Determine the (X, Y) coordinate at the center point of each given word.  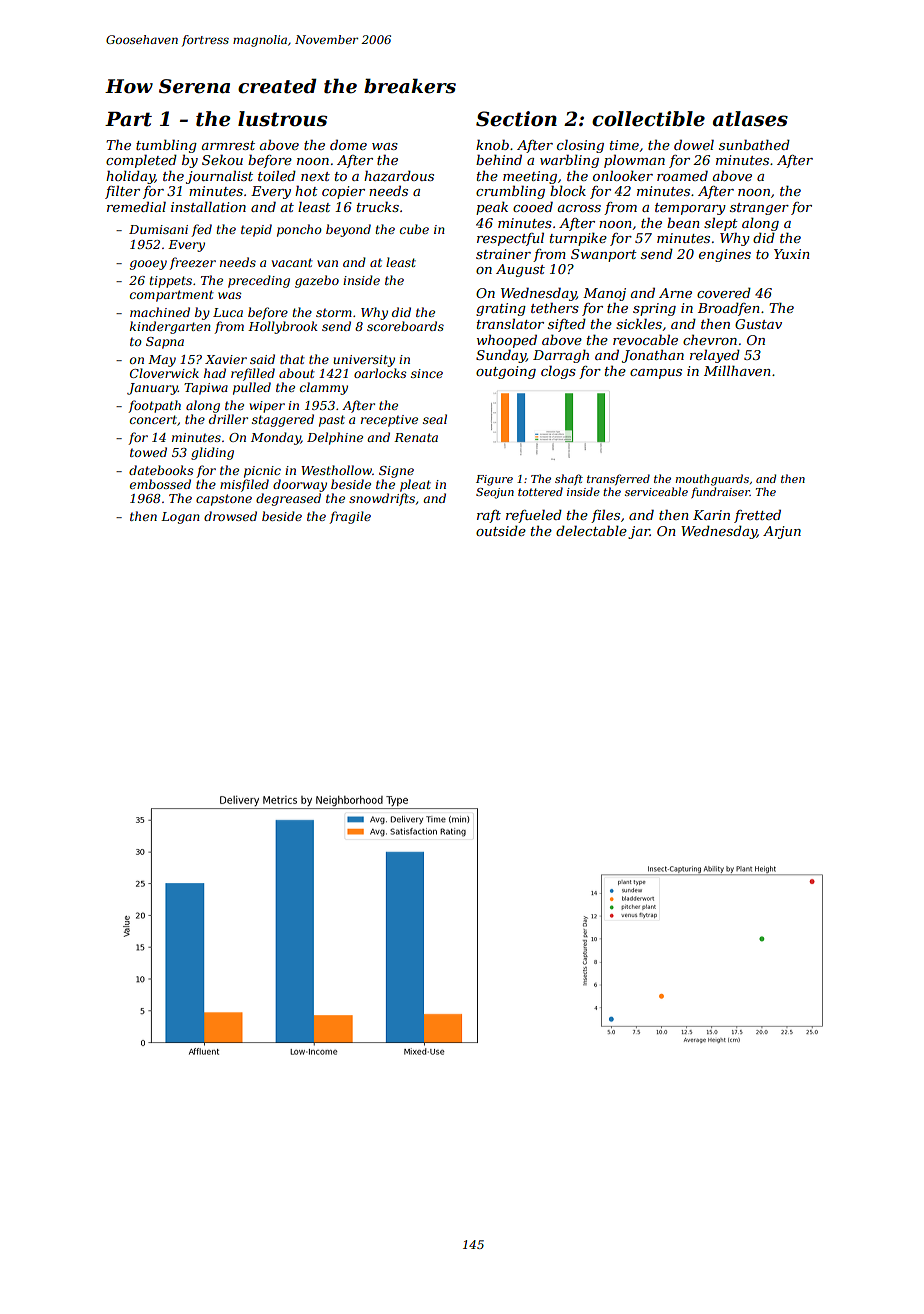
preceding (259, 281)
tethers (555, 307)
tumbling (166, 146)
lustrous (282, 119)
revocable (645, 339)
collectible (648, 119)
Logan (180, 518)
